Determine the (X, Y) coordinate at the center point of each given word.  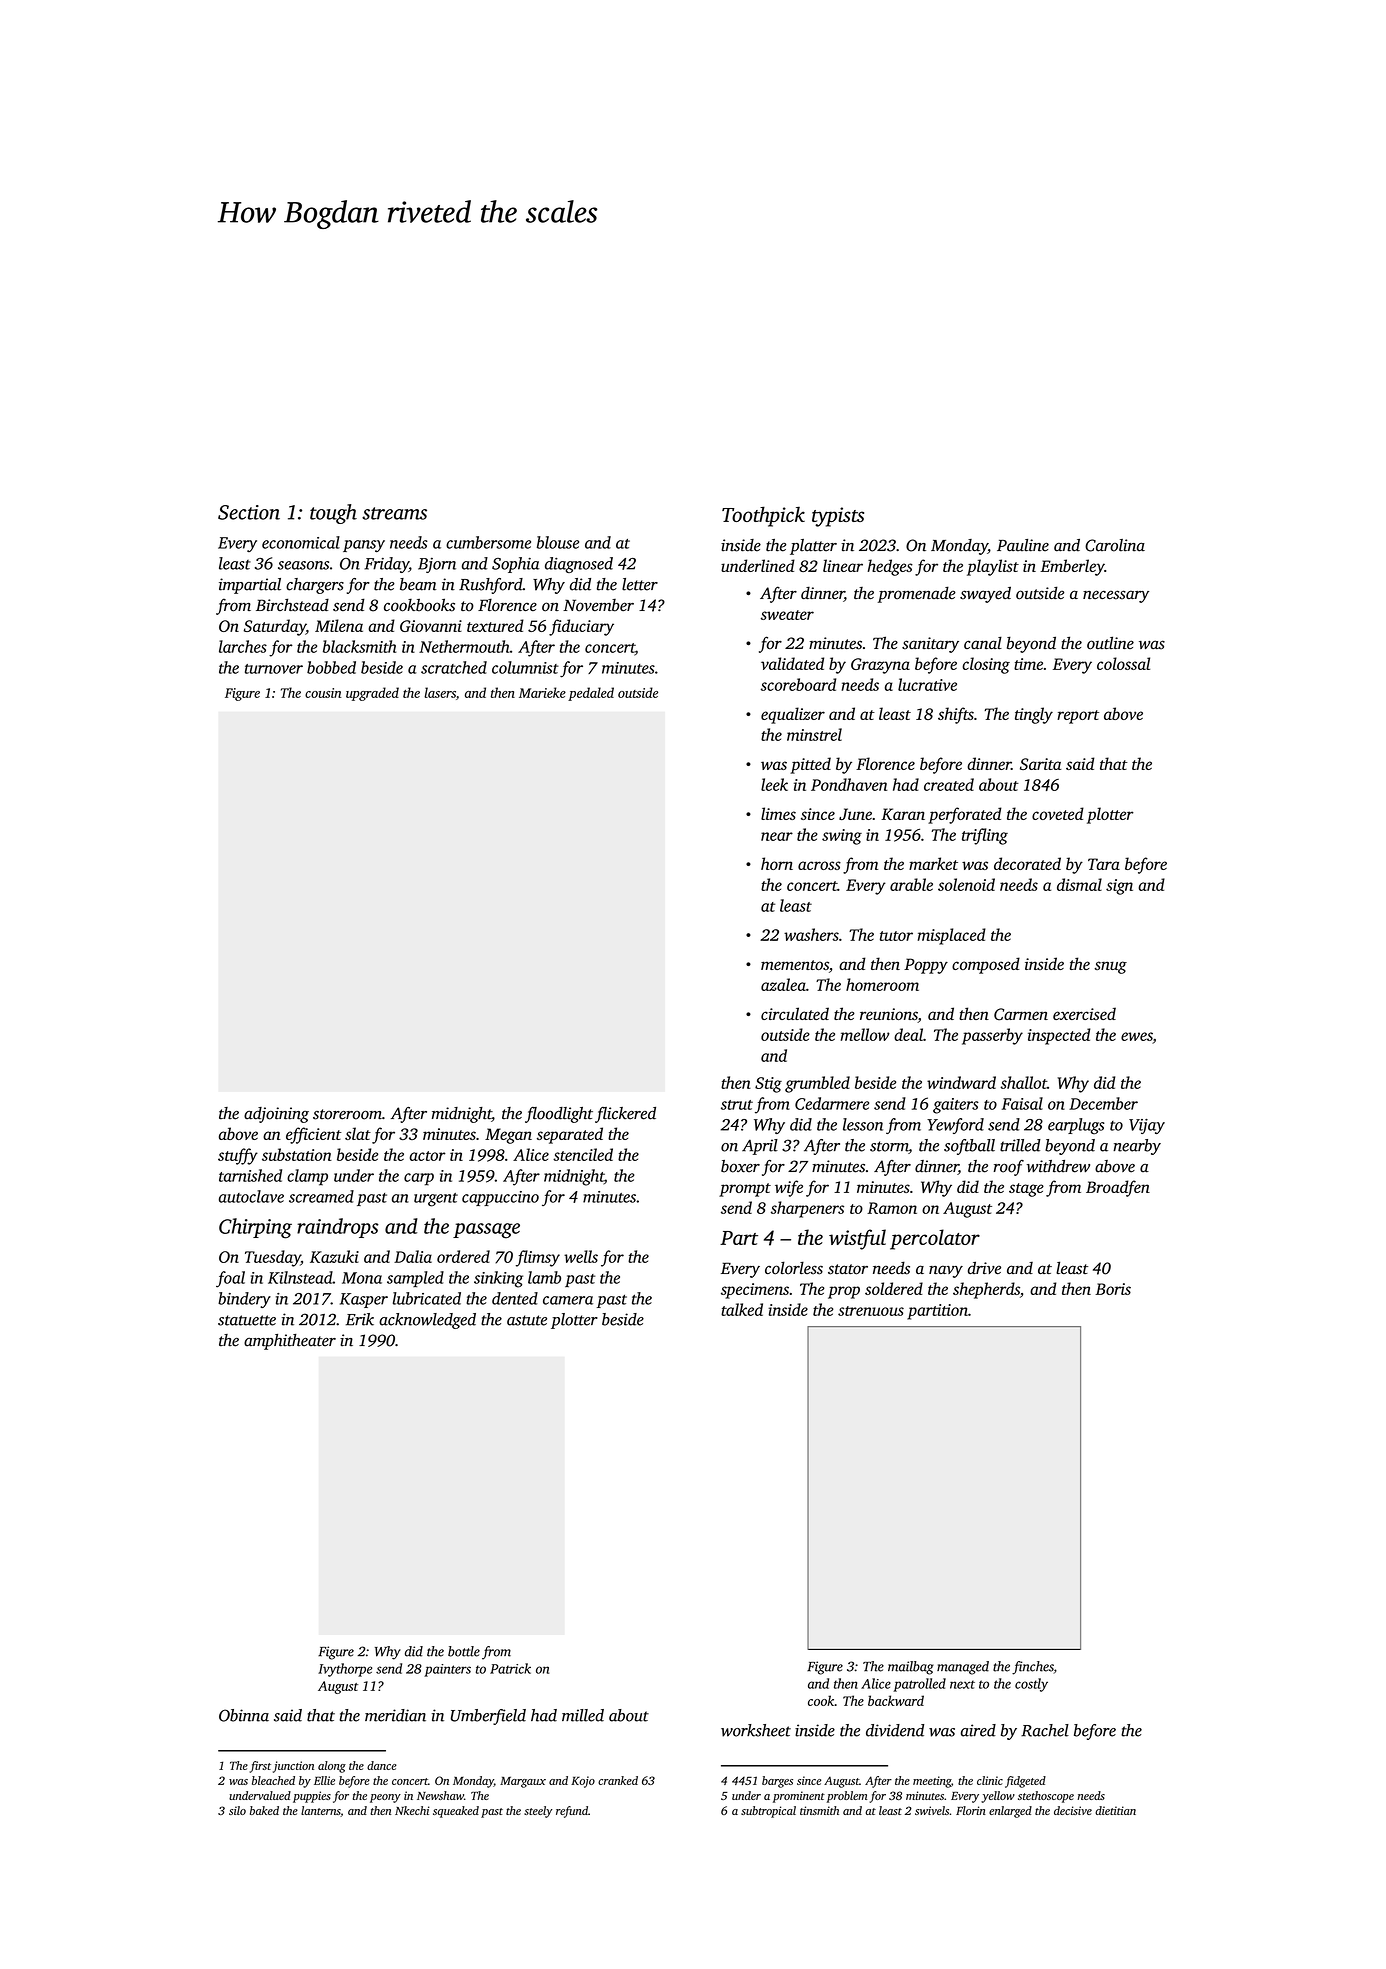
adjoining (276, 1115)
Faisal (1022, 1103)
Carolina (1115, 545)
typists (838, 517)
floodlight (559, 1115)
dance (382, 1765)
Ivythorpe (345, 1670)
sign (1119, 887)
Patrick (510, 1668)
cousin (323, 693)
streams (394, 513)
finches (1033, 1668)
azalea (783, 984)
